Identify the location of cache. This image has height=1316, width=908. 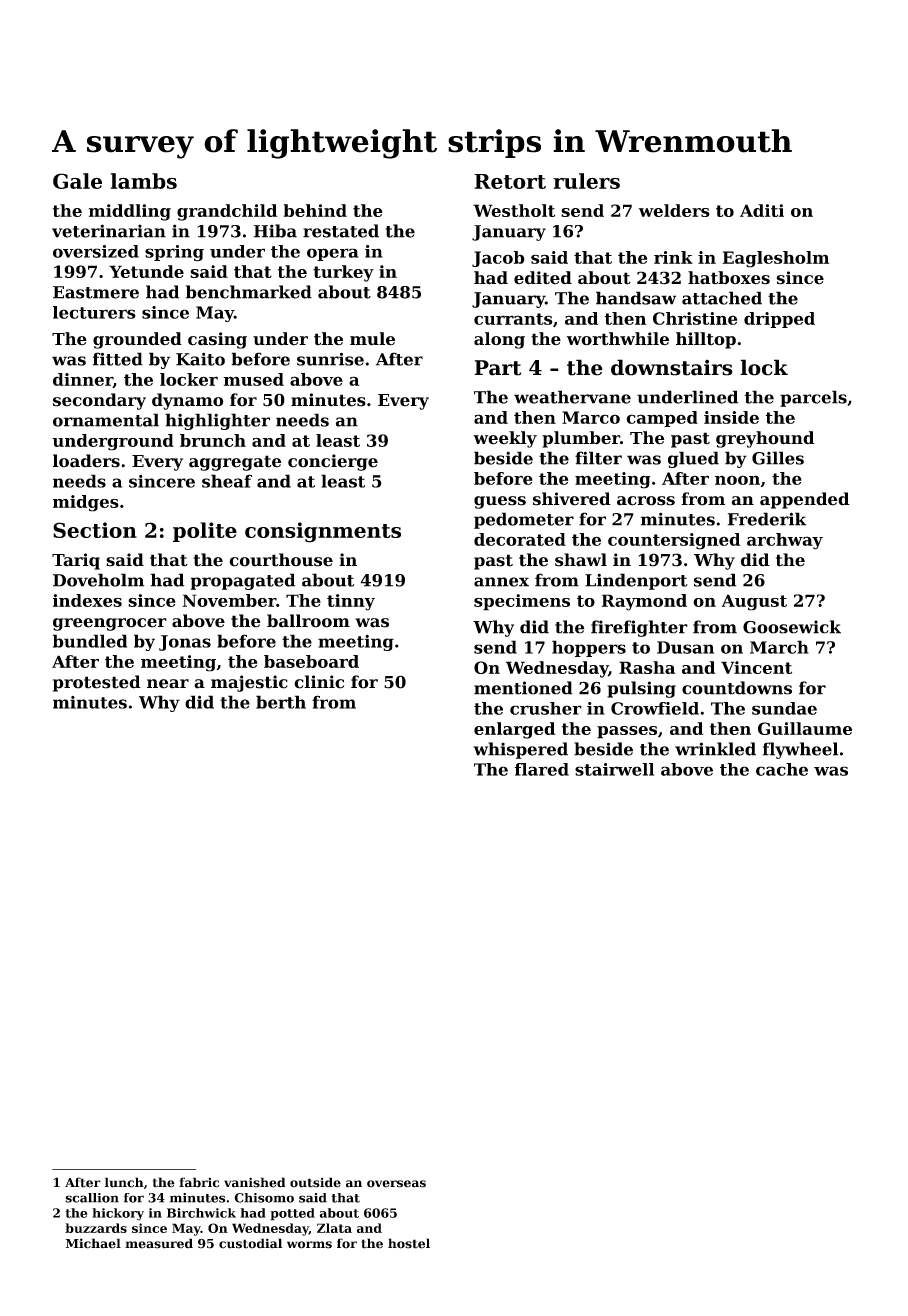
(782, 769).
